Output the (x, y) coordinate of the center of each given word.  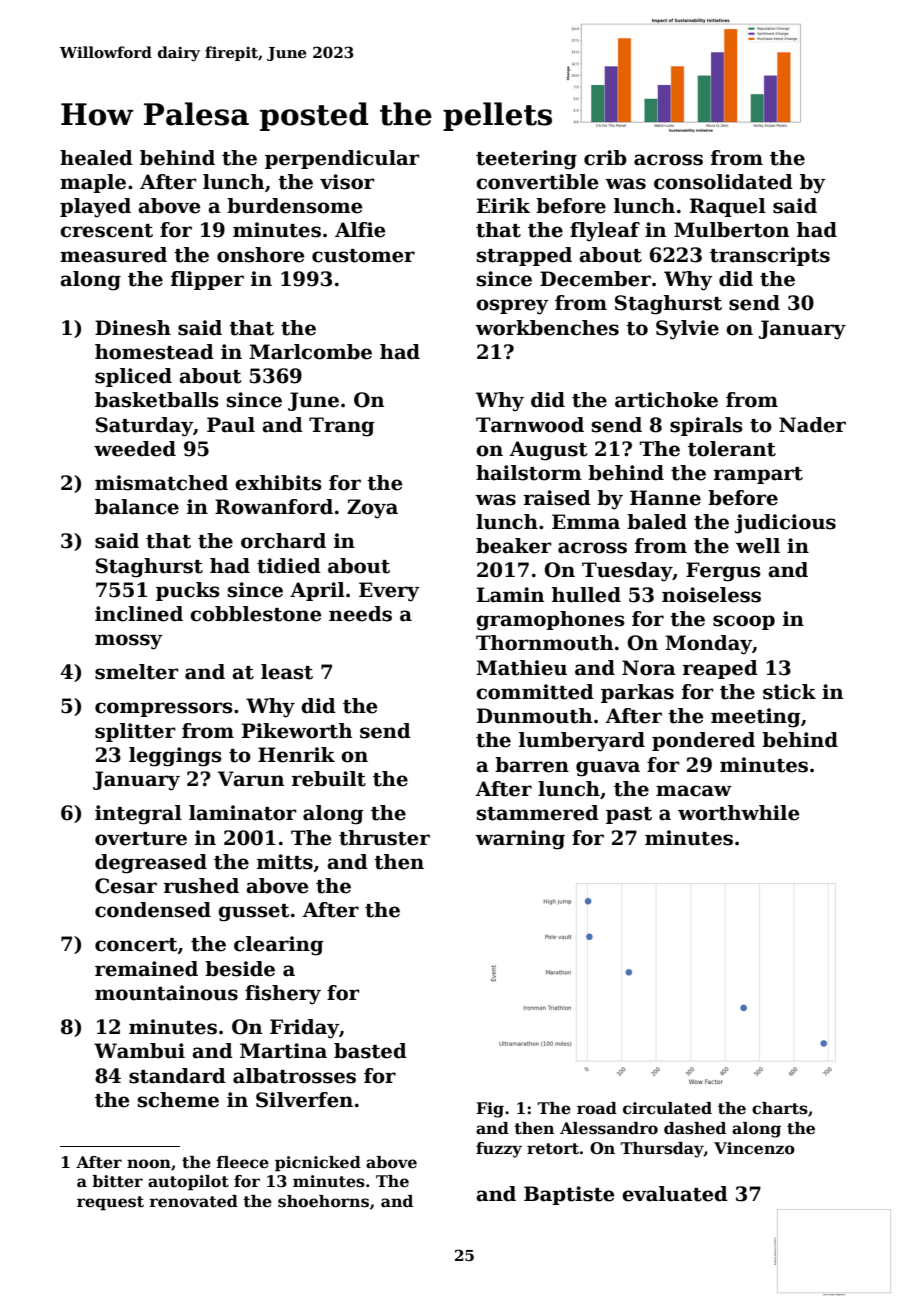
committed (535, 692)
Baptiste (569, 1195)
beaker (514, 546)
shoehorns (323, 1201)
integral (138, 815)
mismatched (161, 483)
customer (363, 256)
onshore (260, 255)
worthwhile (738, 813)
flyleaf (605, 232)
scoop (744, 622)
